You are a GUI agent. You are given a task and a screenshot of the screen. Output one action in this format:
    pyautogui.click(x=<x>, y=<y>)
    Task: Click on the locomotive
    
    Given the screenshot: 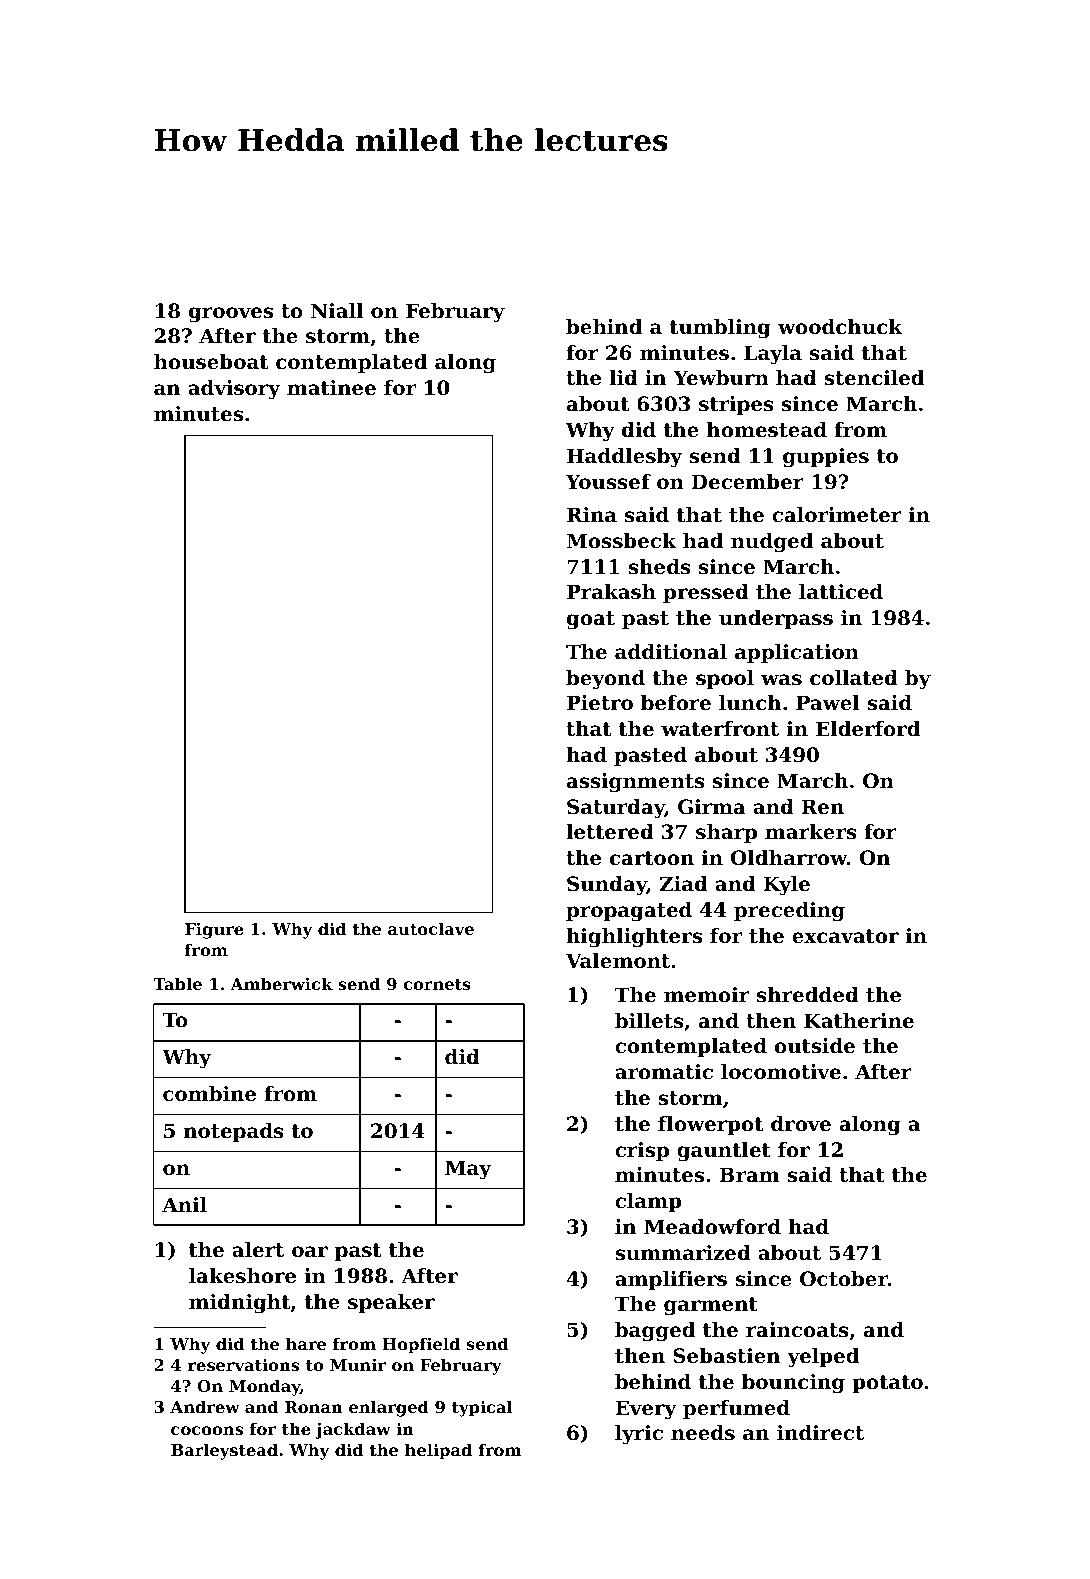 What is the action you would take?
    pyautogui.click(x=781, y=1072)
